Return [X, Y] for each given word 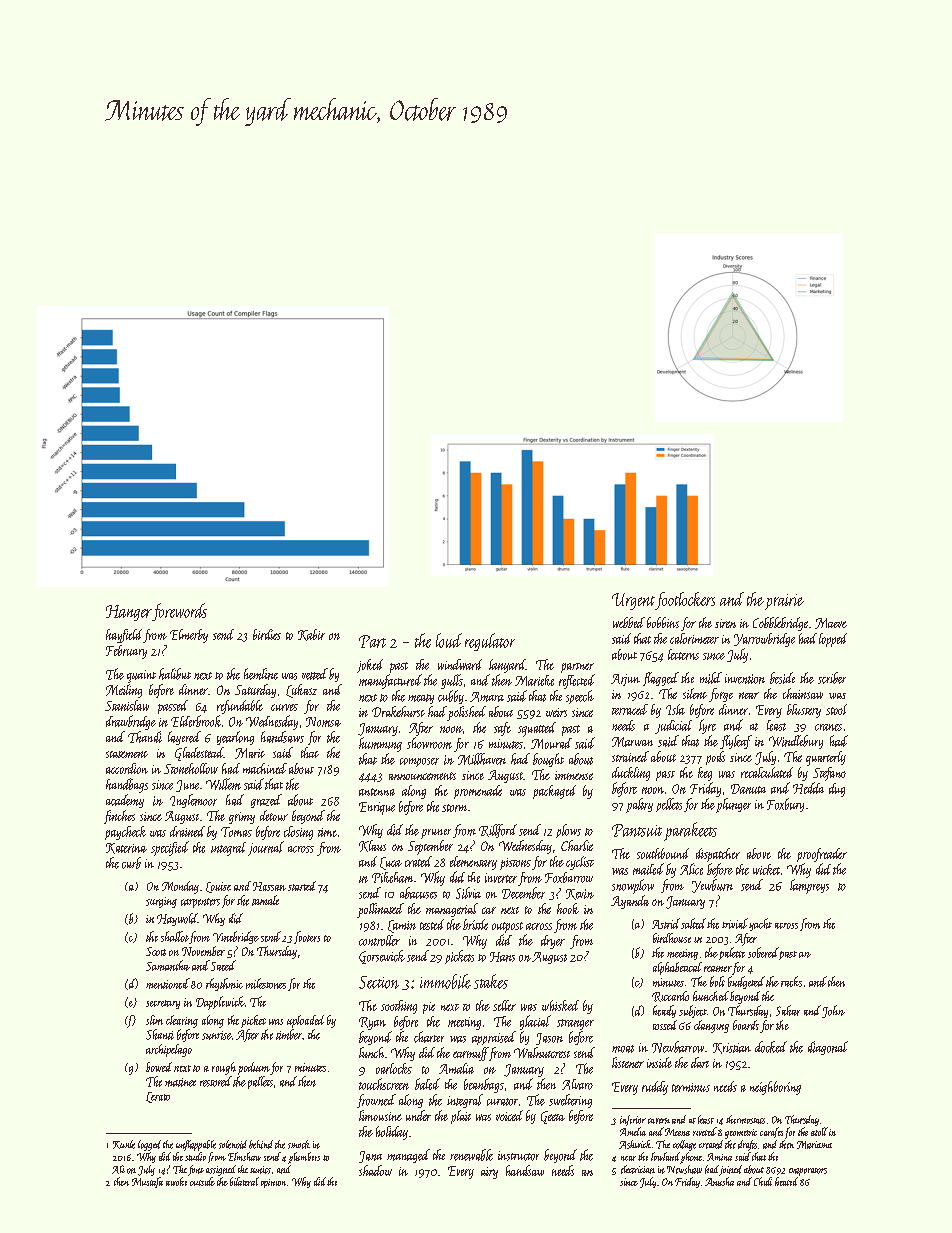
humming [380, 744]
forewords [179, 612]
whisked [560, 1005]
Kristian [732, 1048]
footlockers [685, 601]
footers [307, 937]
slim [154, 1020]
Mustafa [147, 1182]
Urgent [633, 601]
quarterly [826, 758]
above [759, 853]
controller [379, 940]
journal [266, 848]
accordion [127, 768]
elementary [473, 863]
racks [791, 981]
